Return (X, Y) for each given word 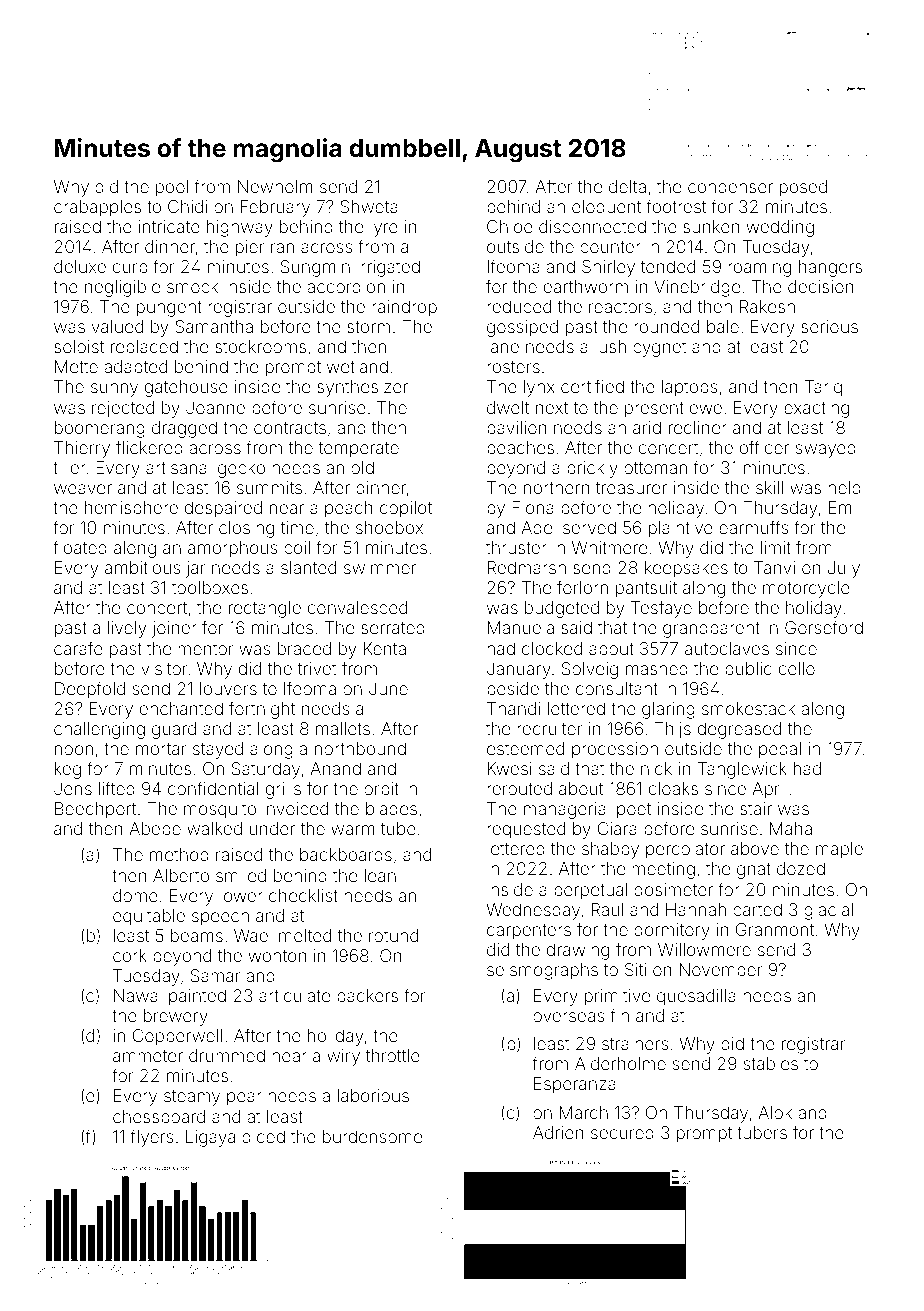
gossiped (522, 328)
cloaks (673, 788)
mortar (161, 749)
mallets (343, 728)
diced (263, 1136)
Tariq (823, 388)
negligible (122, 288)
